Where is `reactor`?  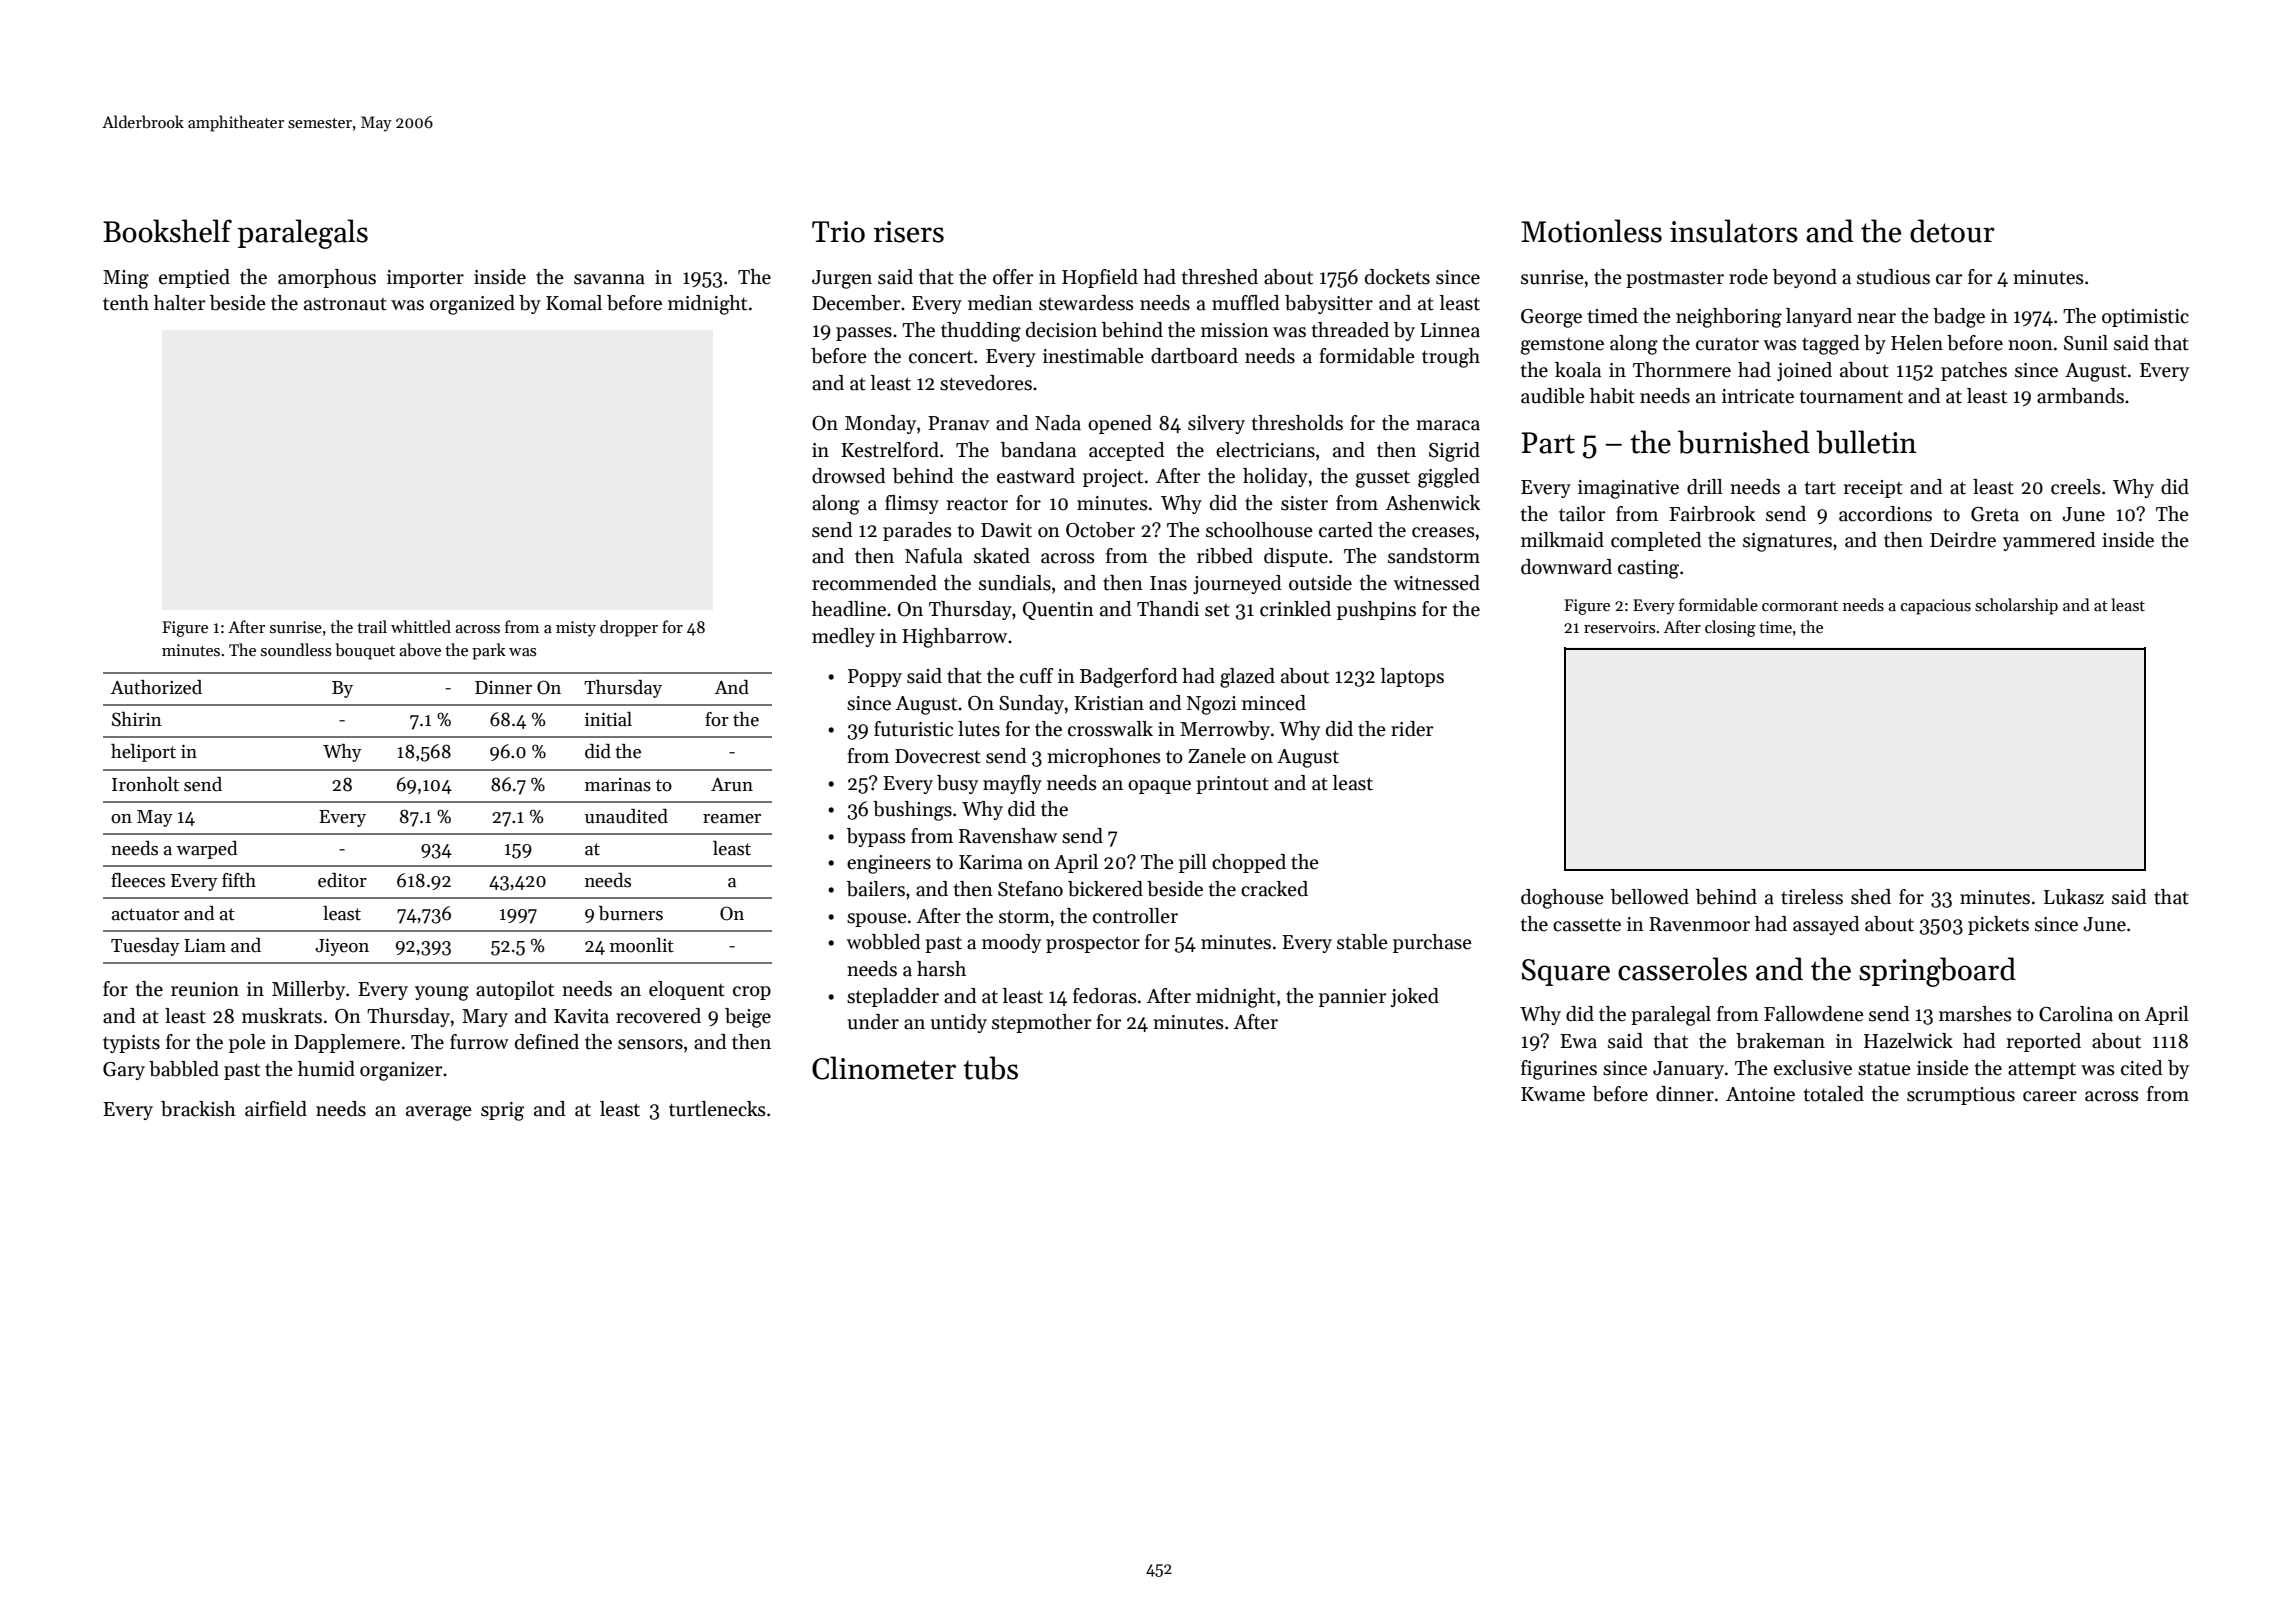 reactor is located at coordinates (977, 504).
